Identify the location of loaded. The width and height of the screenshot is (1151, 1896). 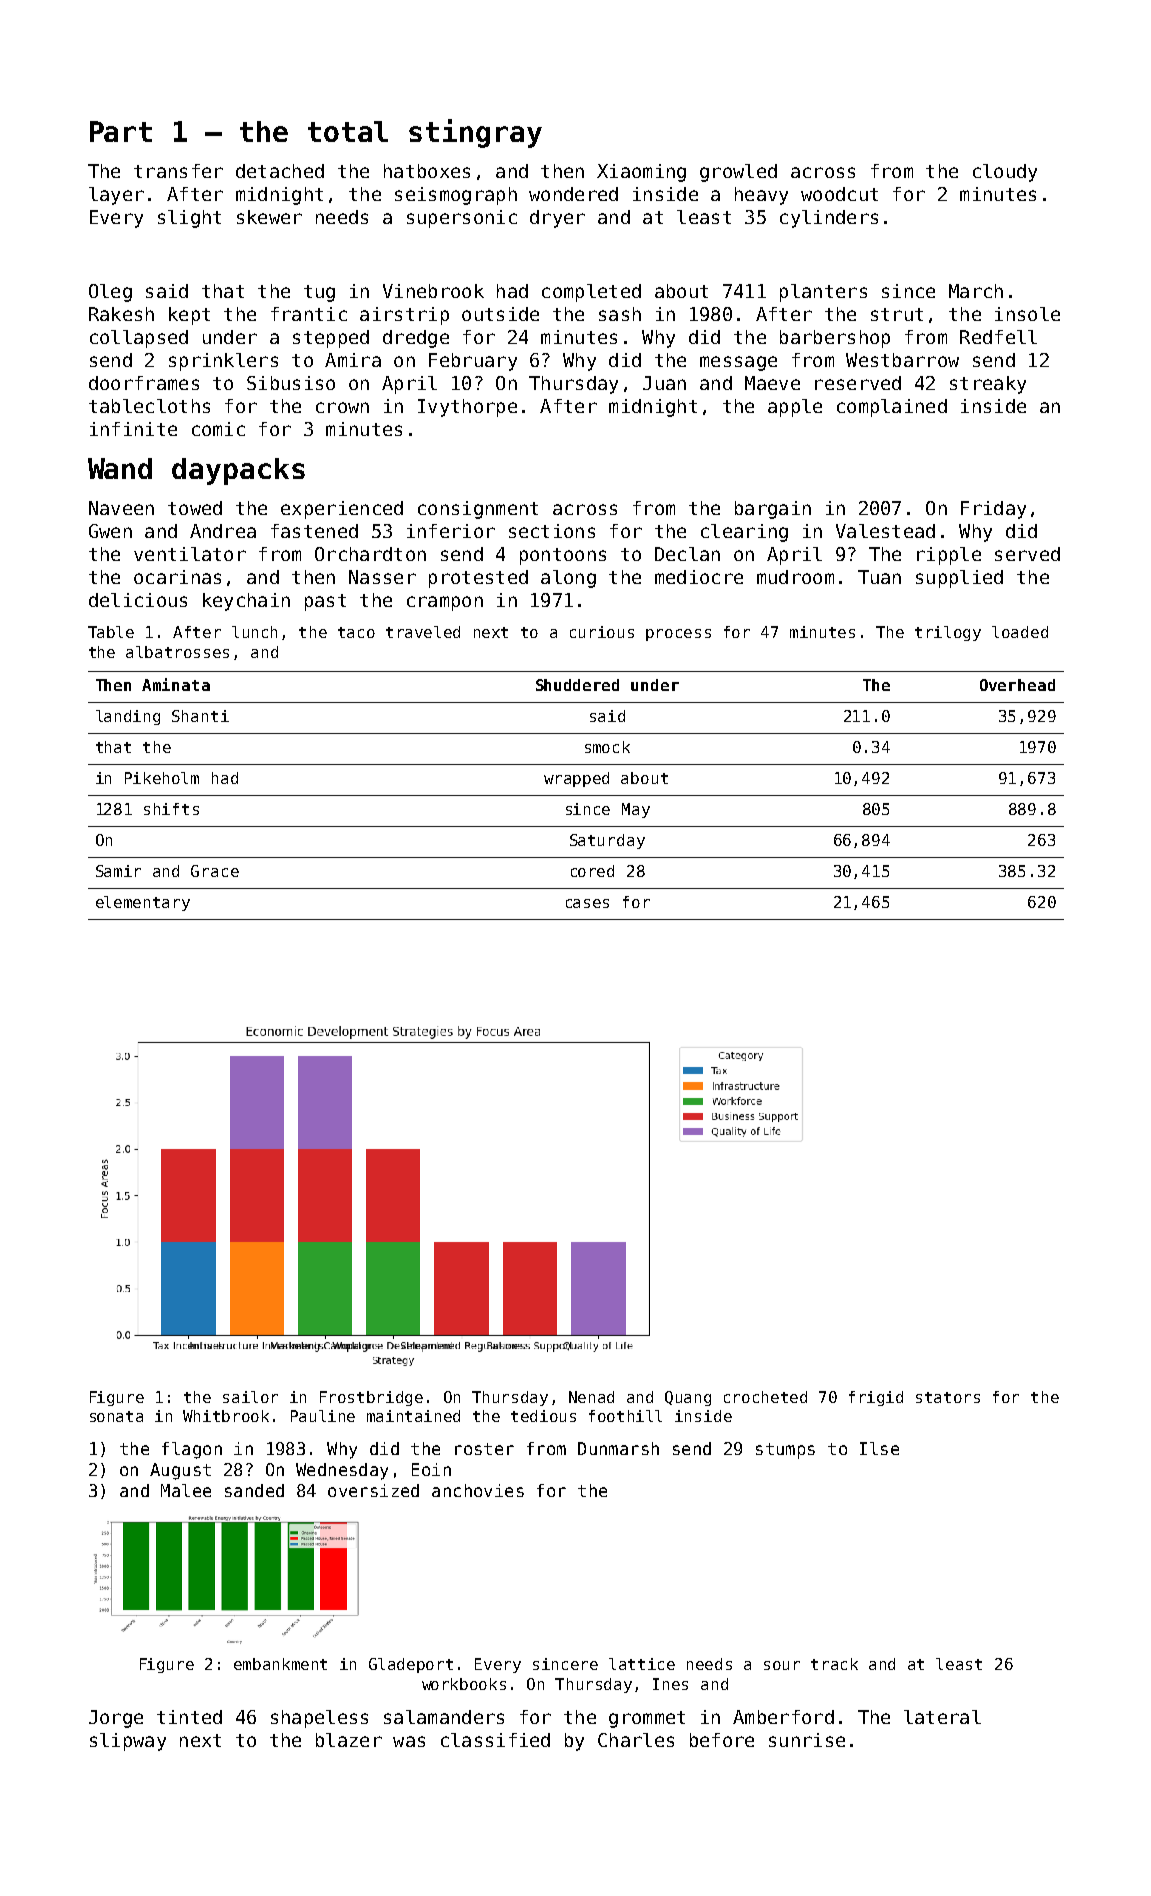
(1020, 632).
